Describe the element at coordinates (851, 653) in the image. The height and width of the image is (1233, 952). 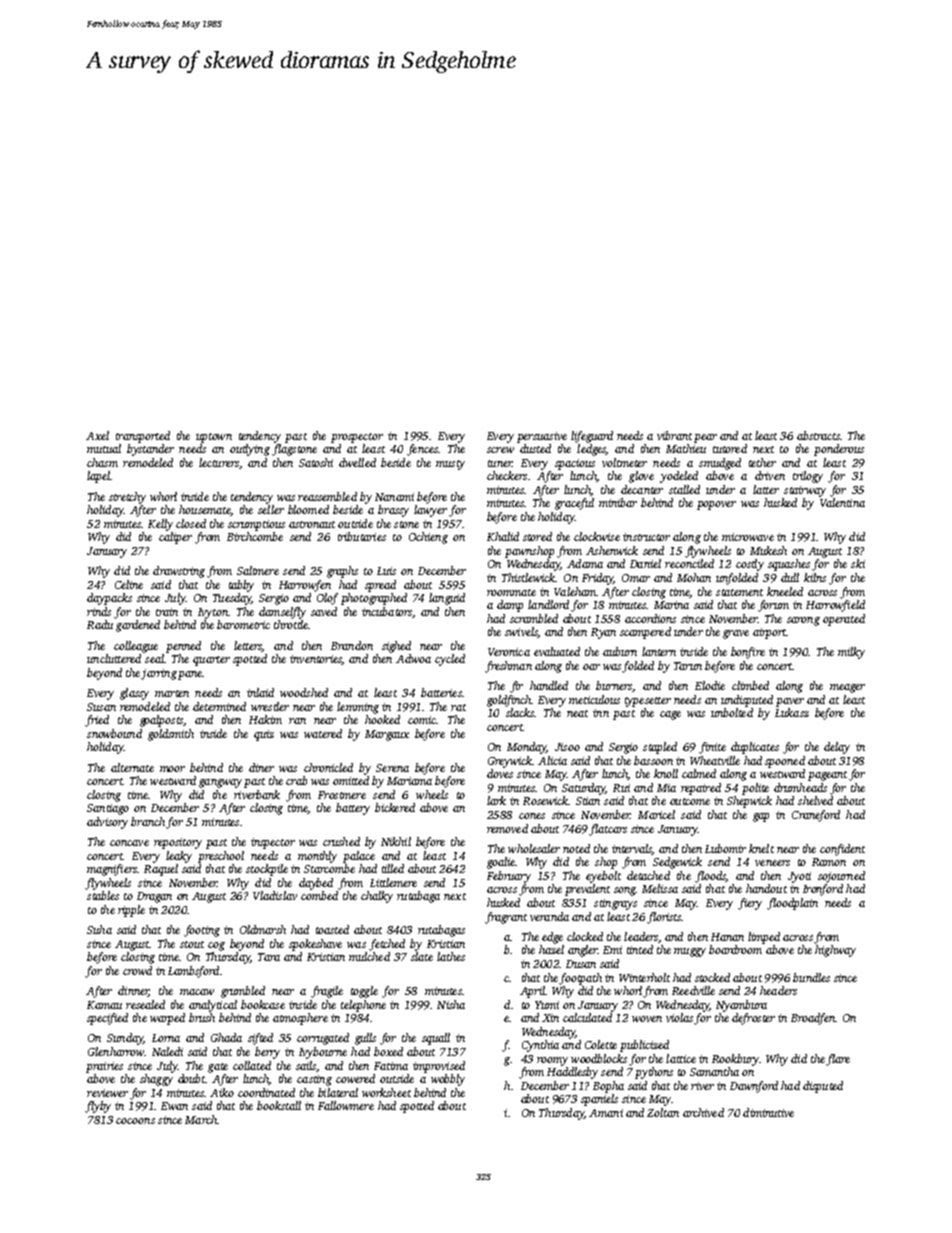
I see `milky` at that location.
